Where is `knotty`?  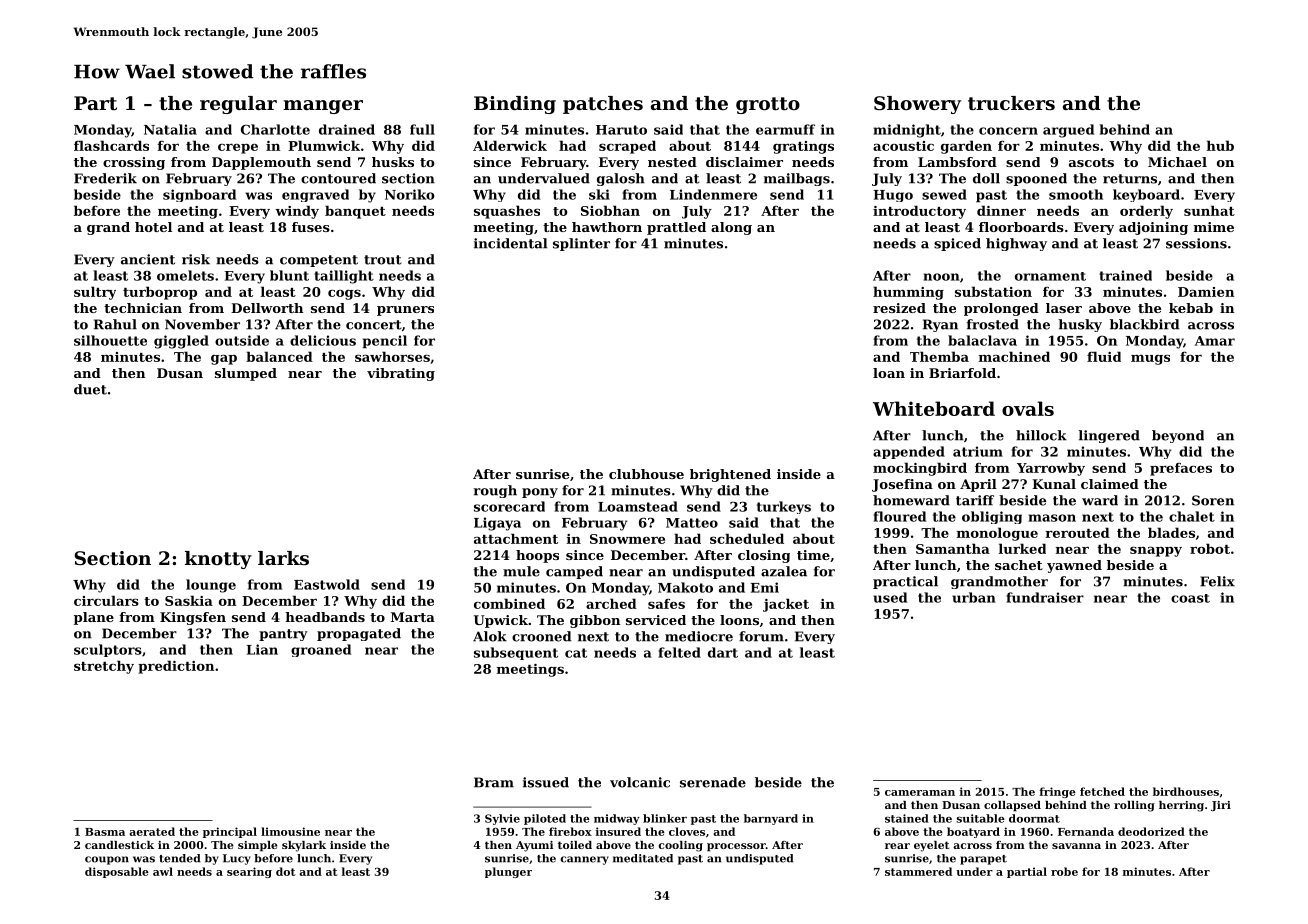 knotty is located at coordinates (218, 560).
